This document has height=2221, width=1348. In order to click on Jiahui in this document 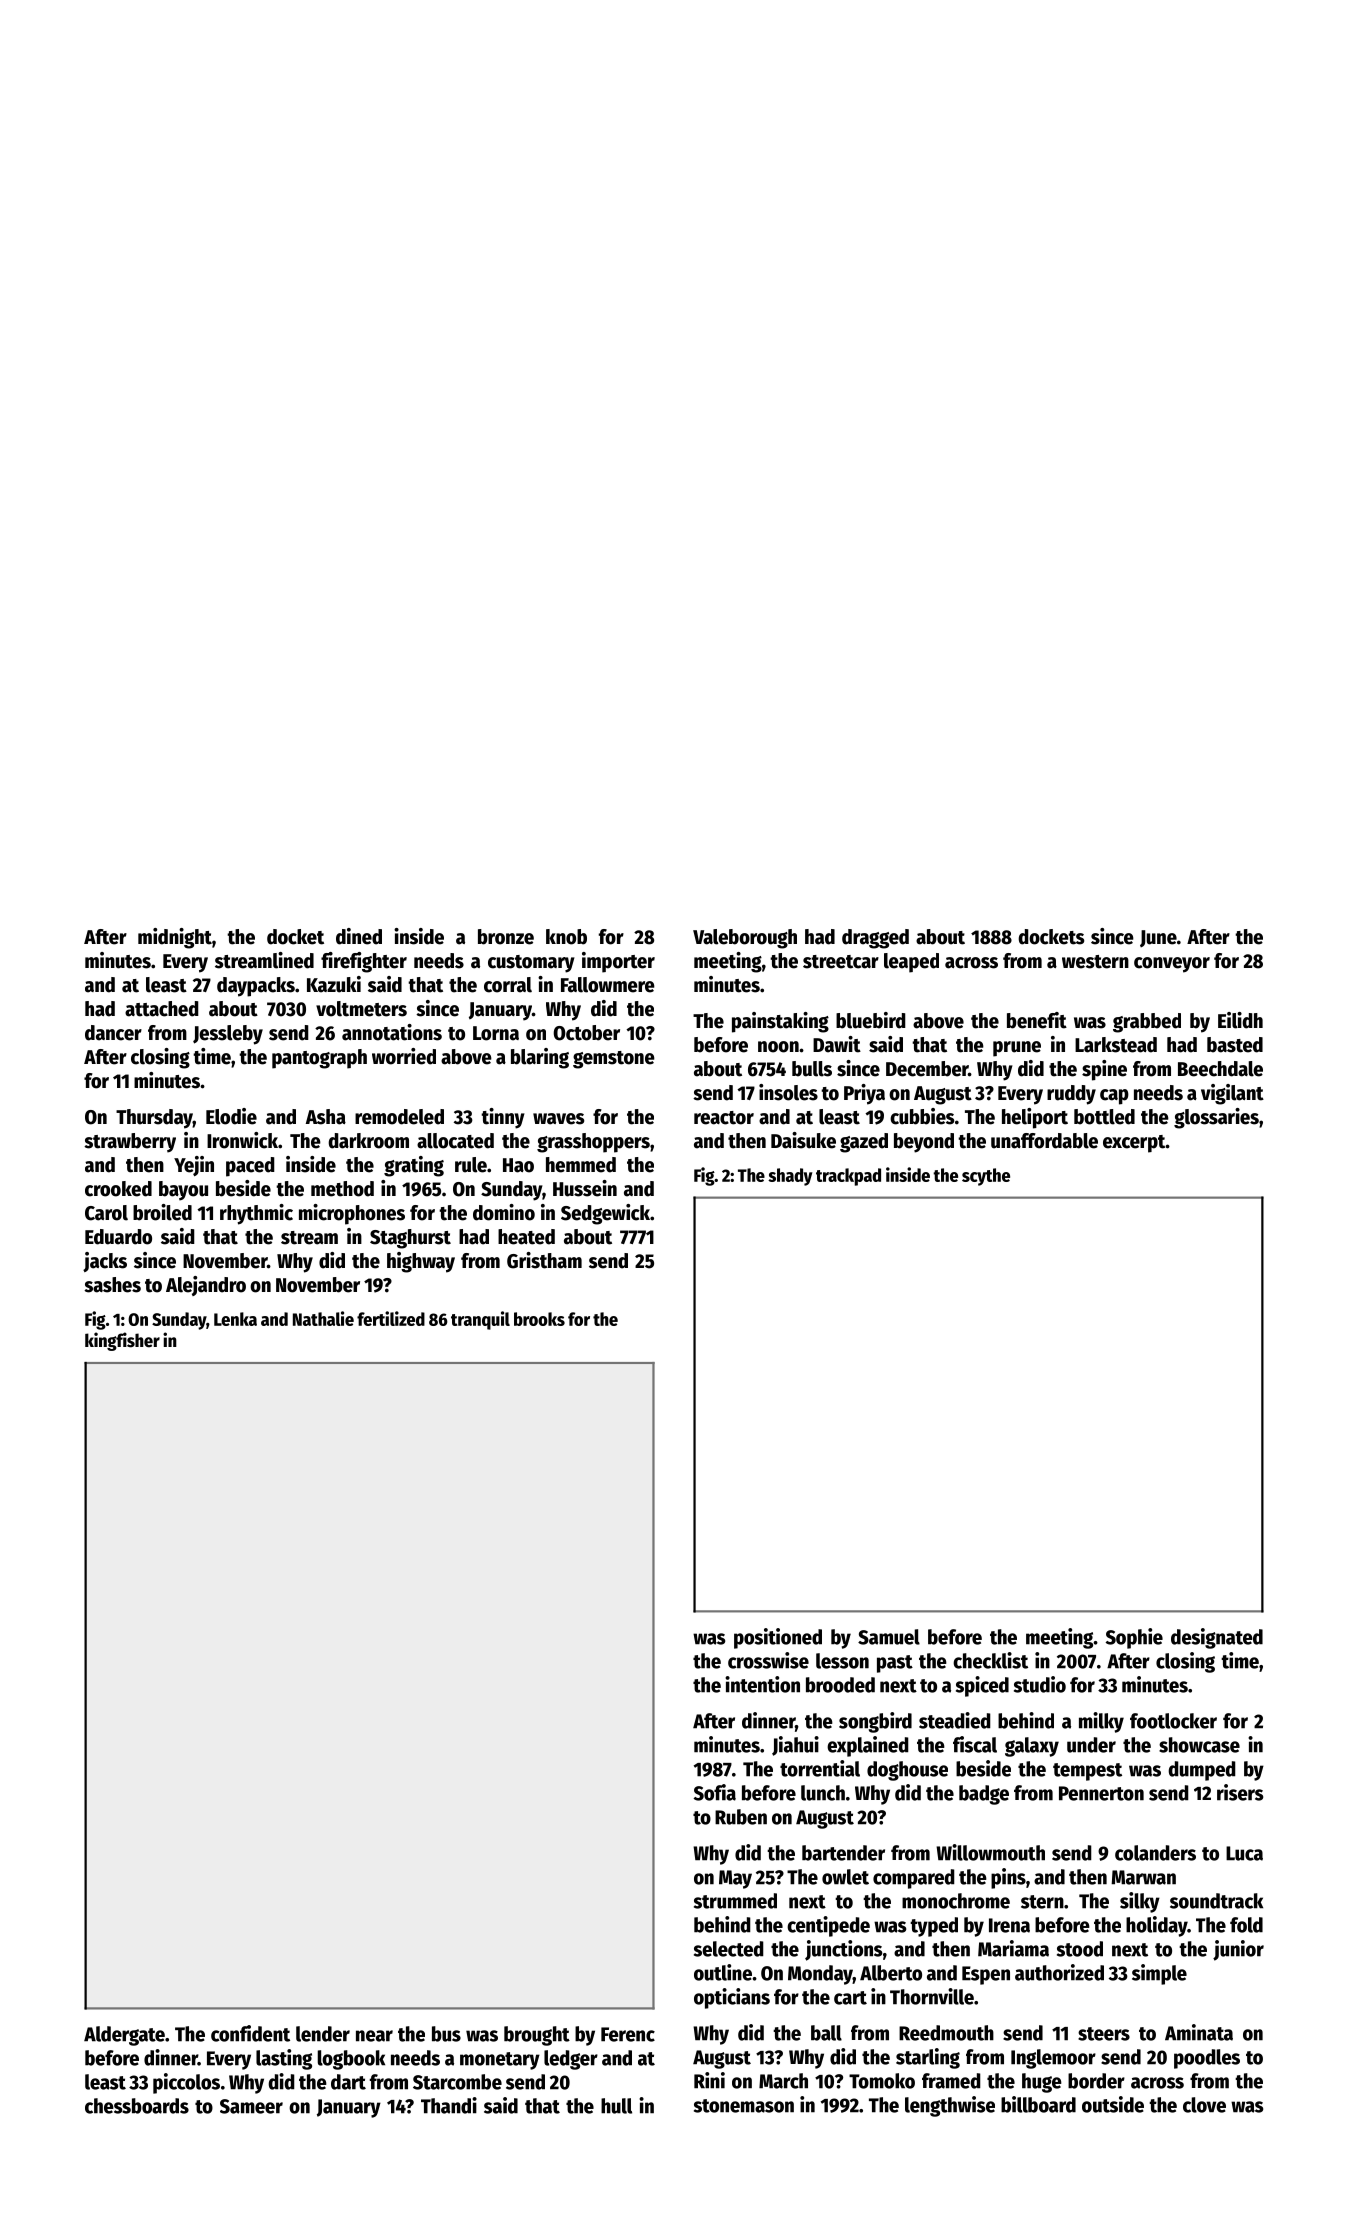, I will do `click(795, 1746)`.
